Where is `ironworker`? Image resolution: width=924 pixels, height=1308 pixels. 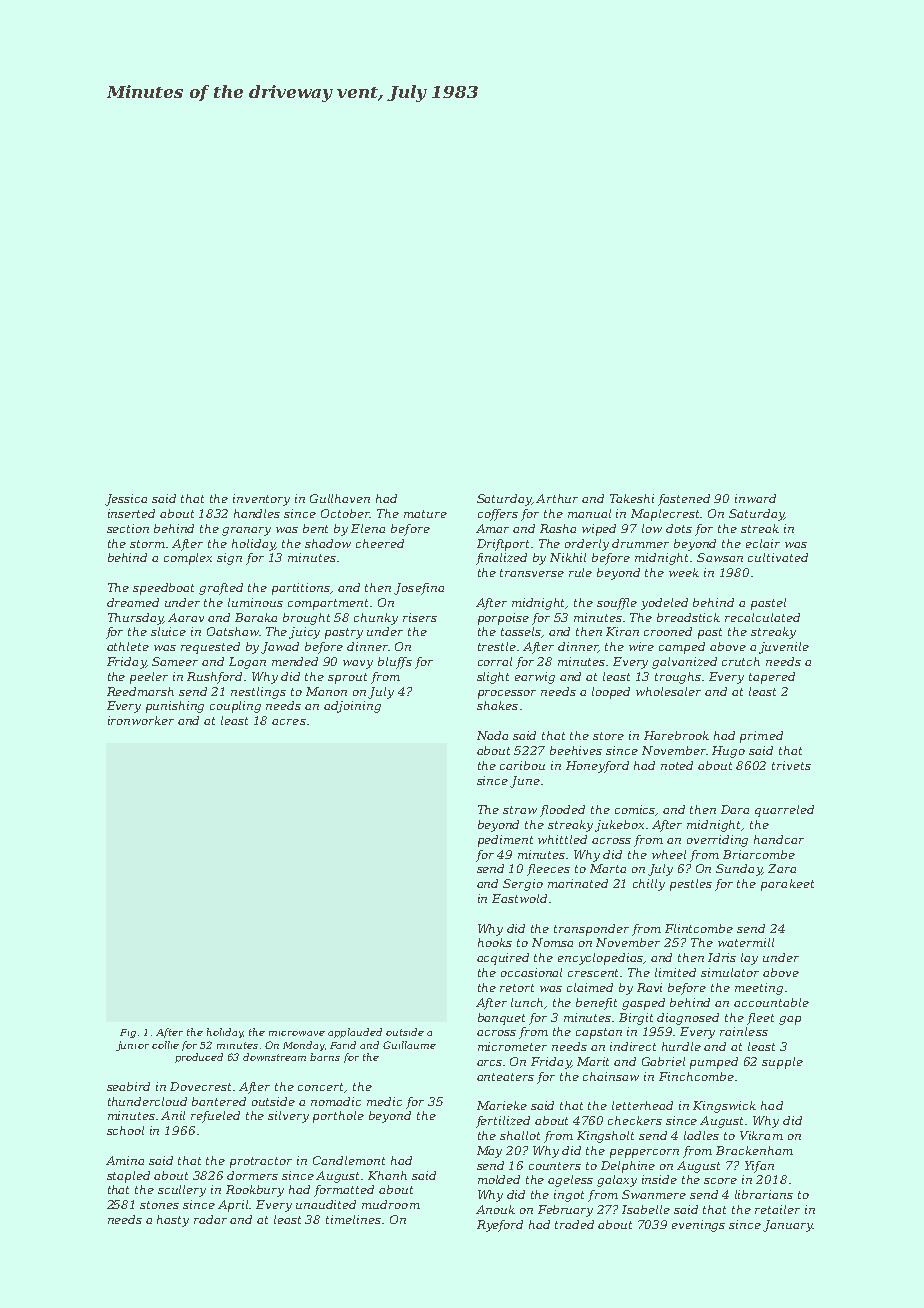 ironworker is located at coordinates (141, 720).
